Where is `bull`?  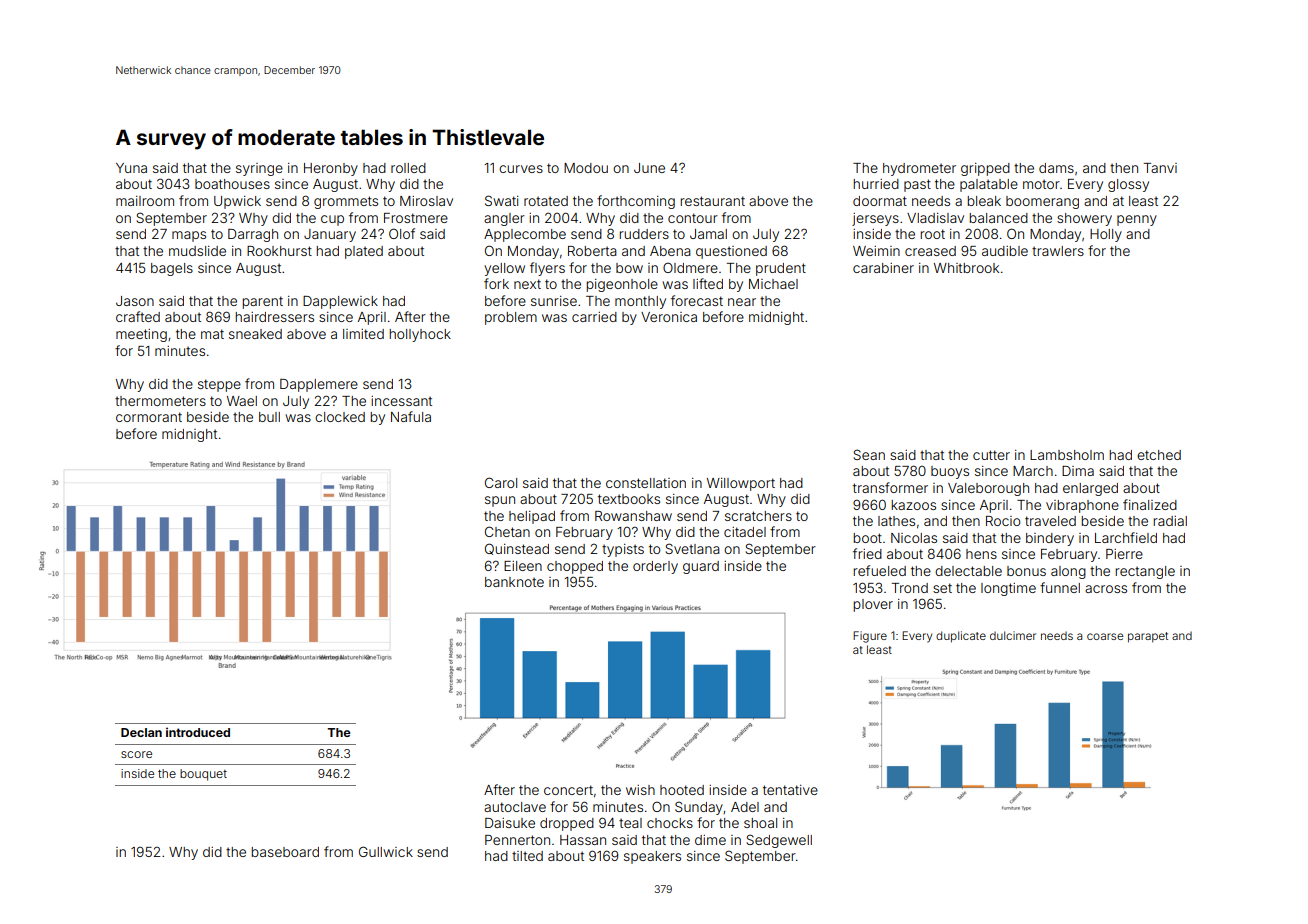
bull is located at coordinates (269, 417).
